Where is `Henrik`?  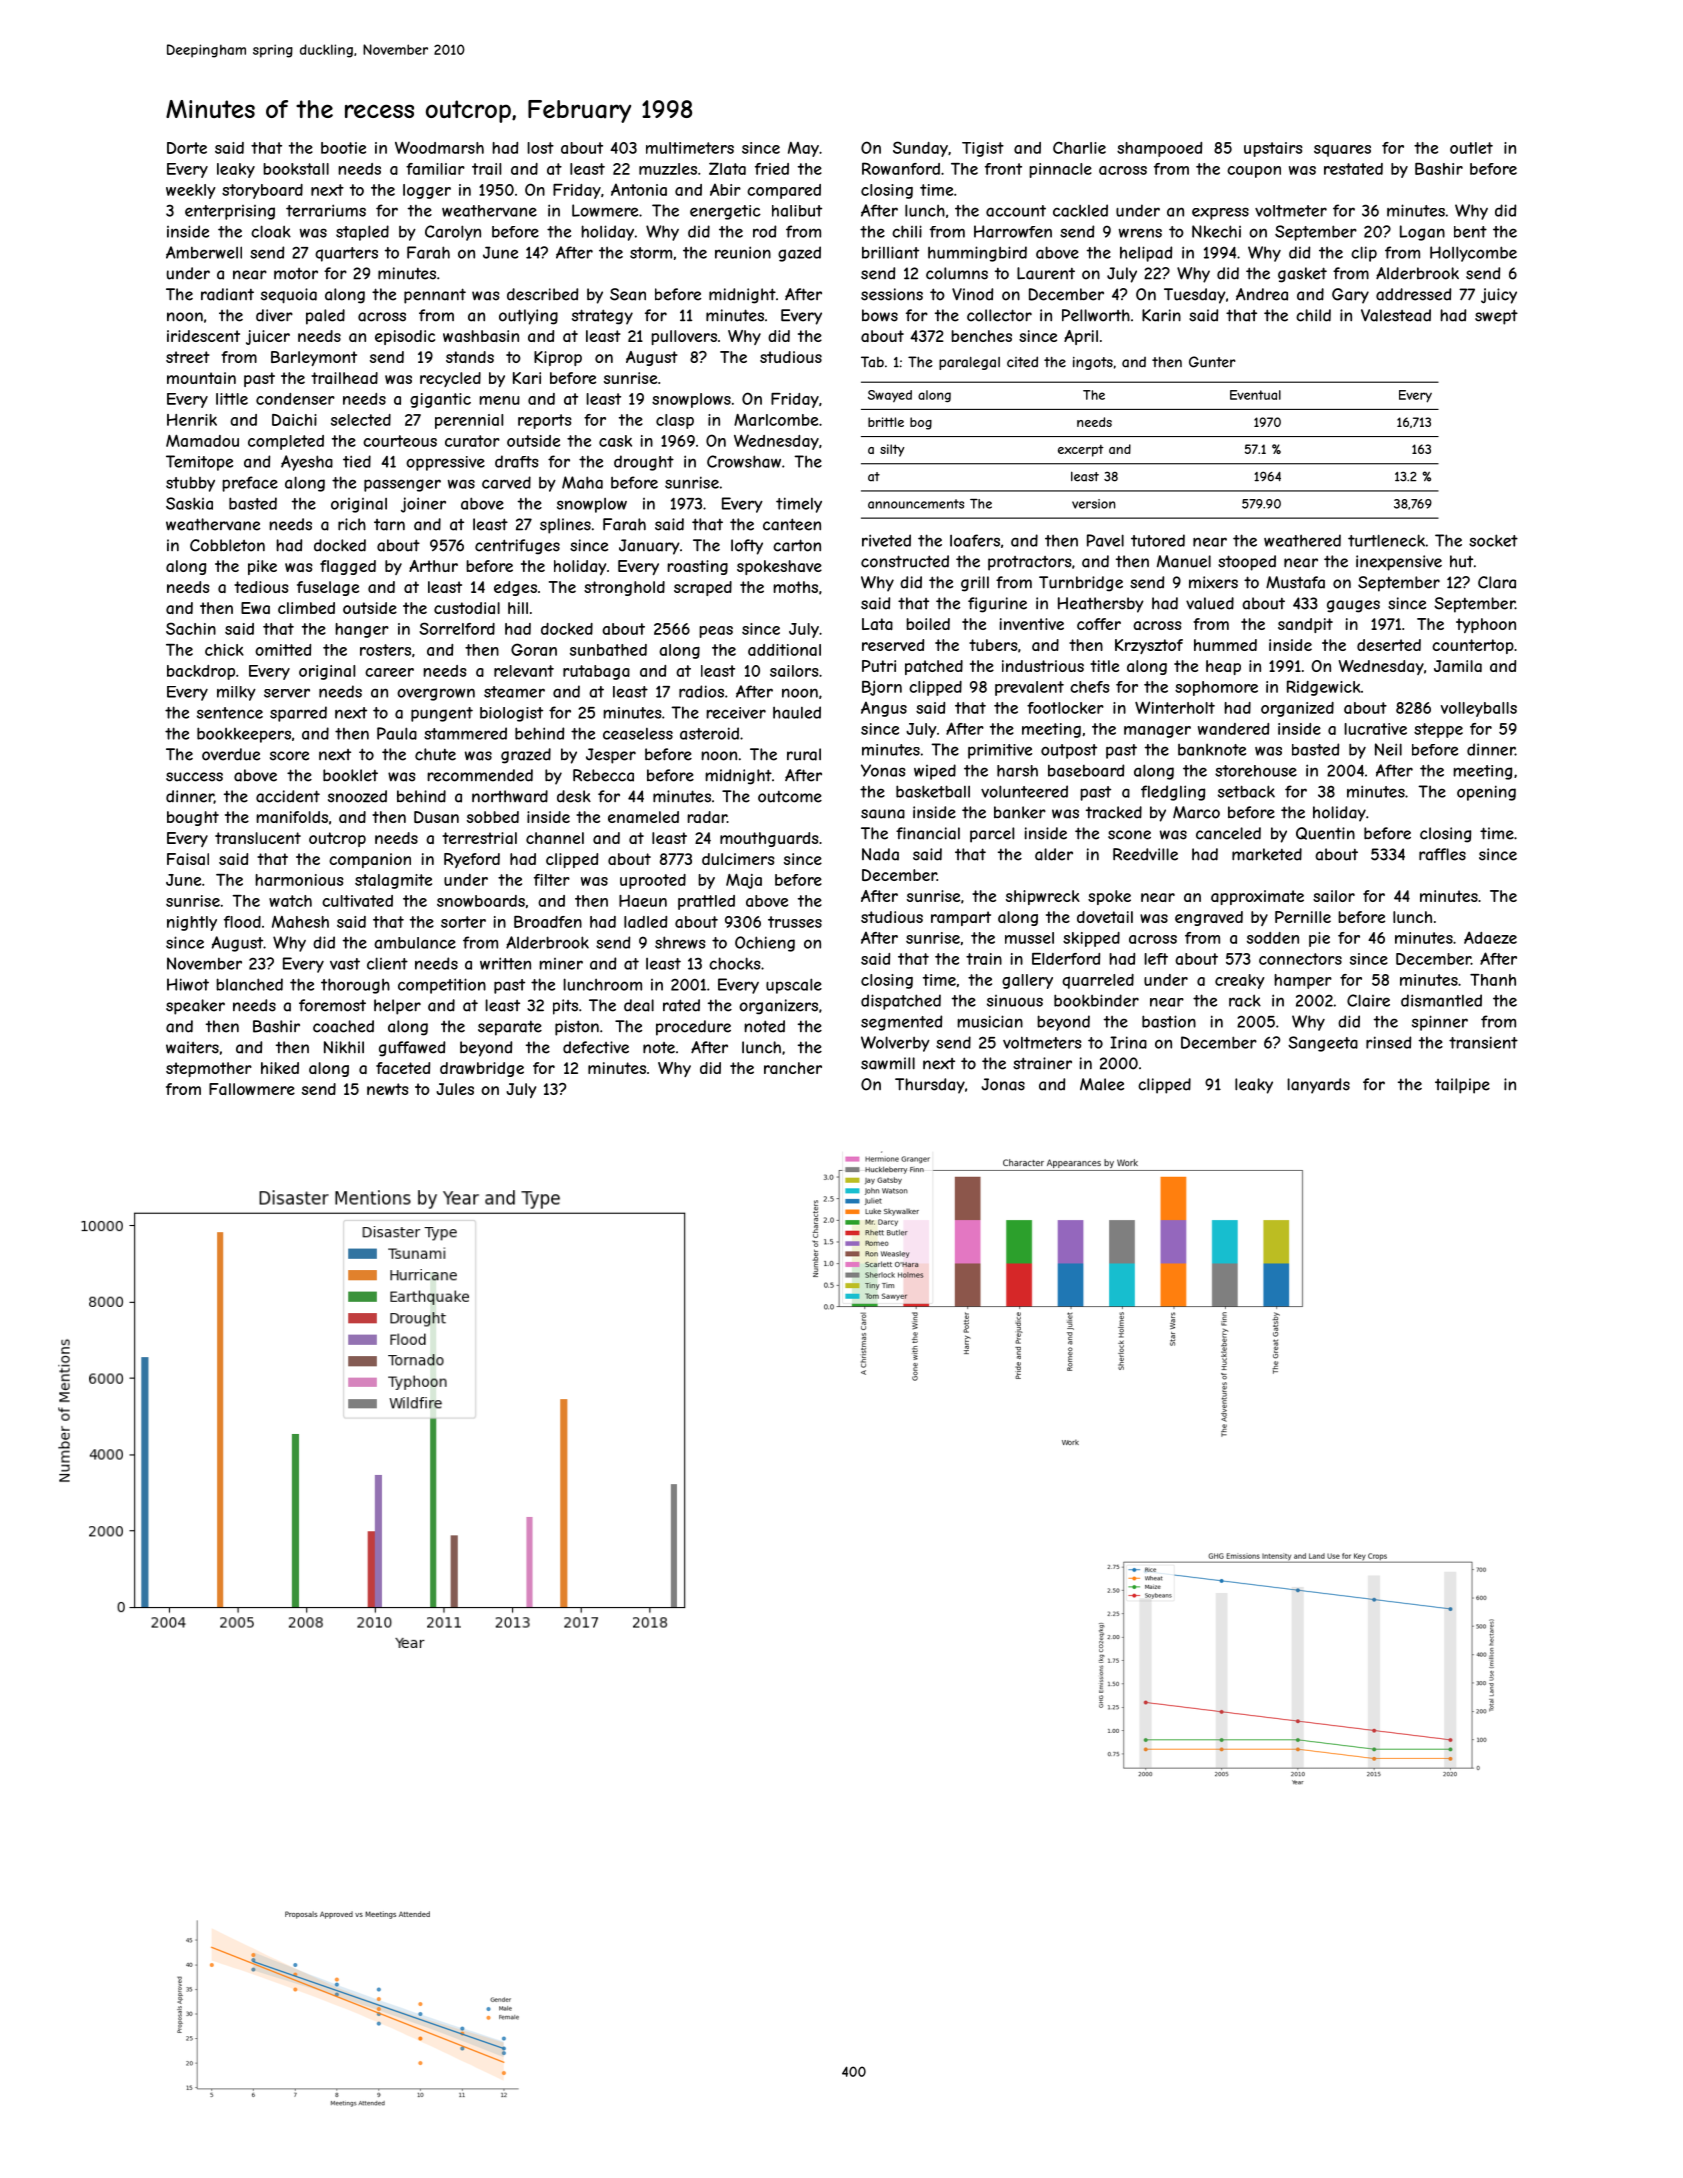 Henrik is located at coordinates (192, 420).
